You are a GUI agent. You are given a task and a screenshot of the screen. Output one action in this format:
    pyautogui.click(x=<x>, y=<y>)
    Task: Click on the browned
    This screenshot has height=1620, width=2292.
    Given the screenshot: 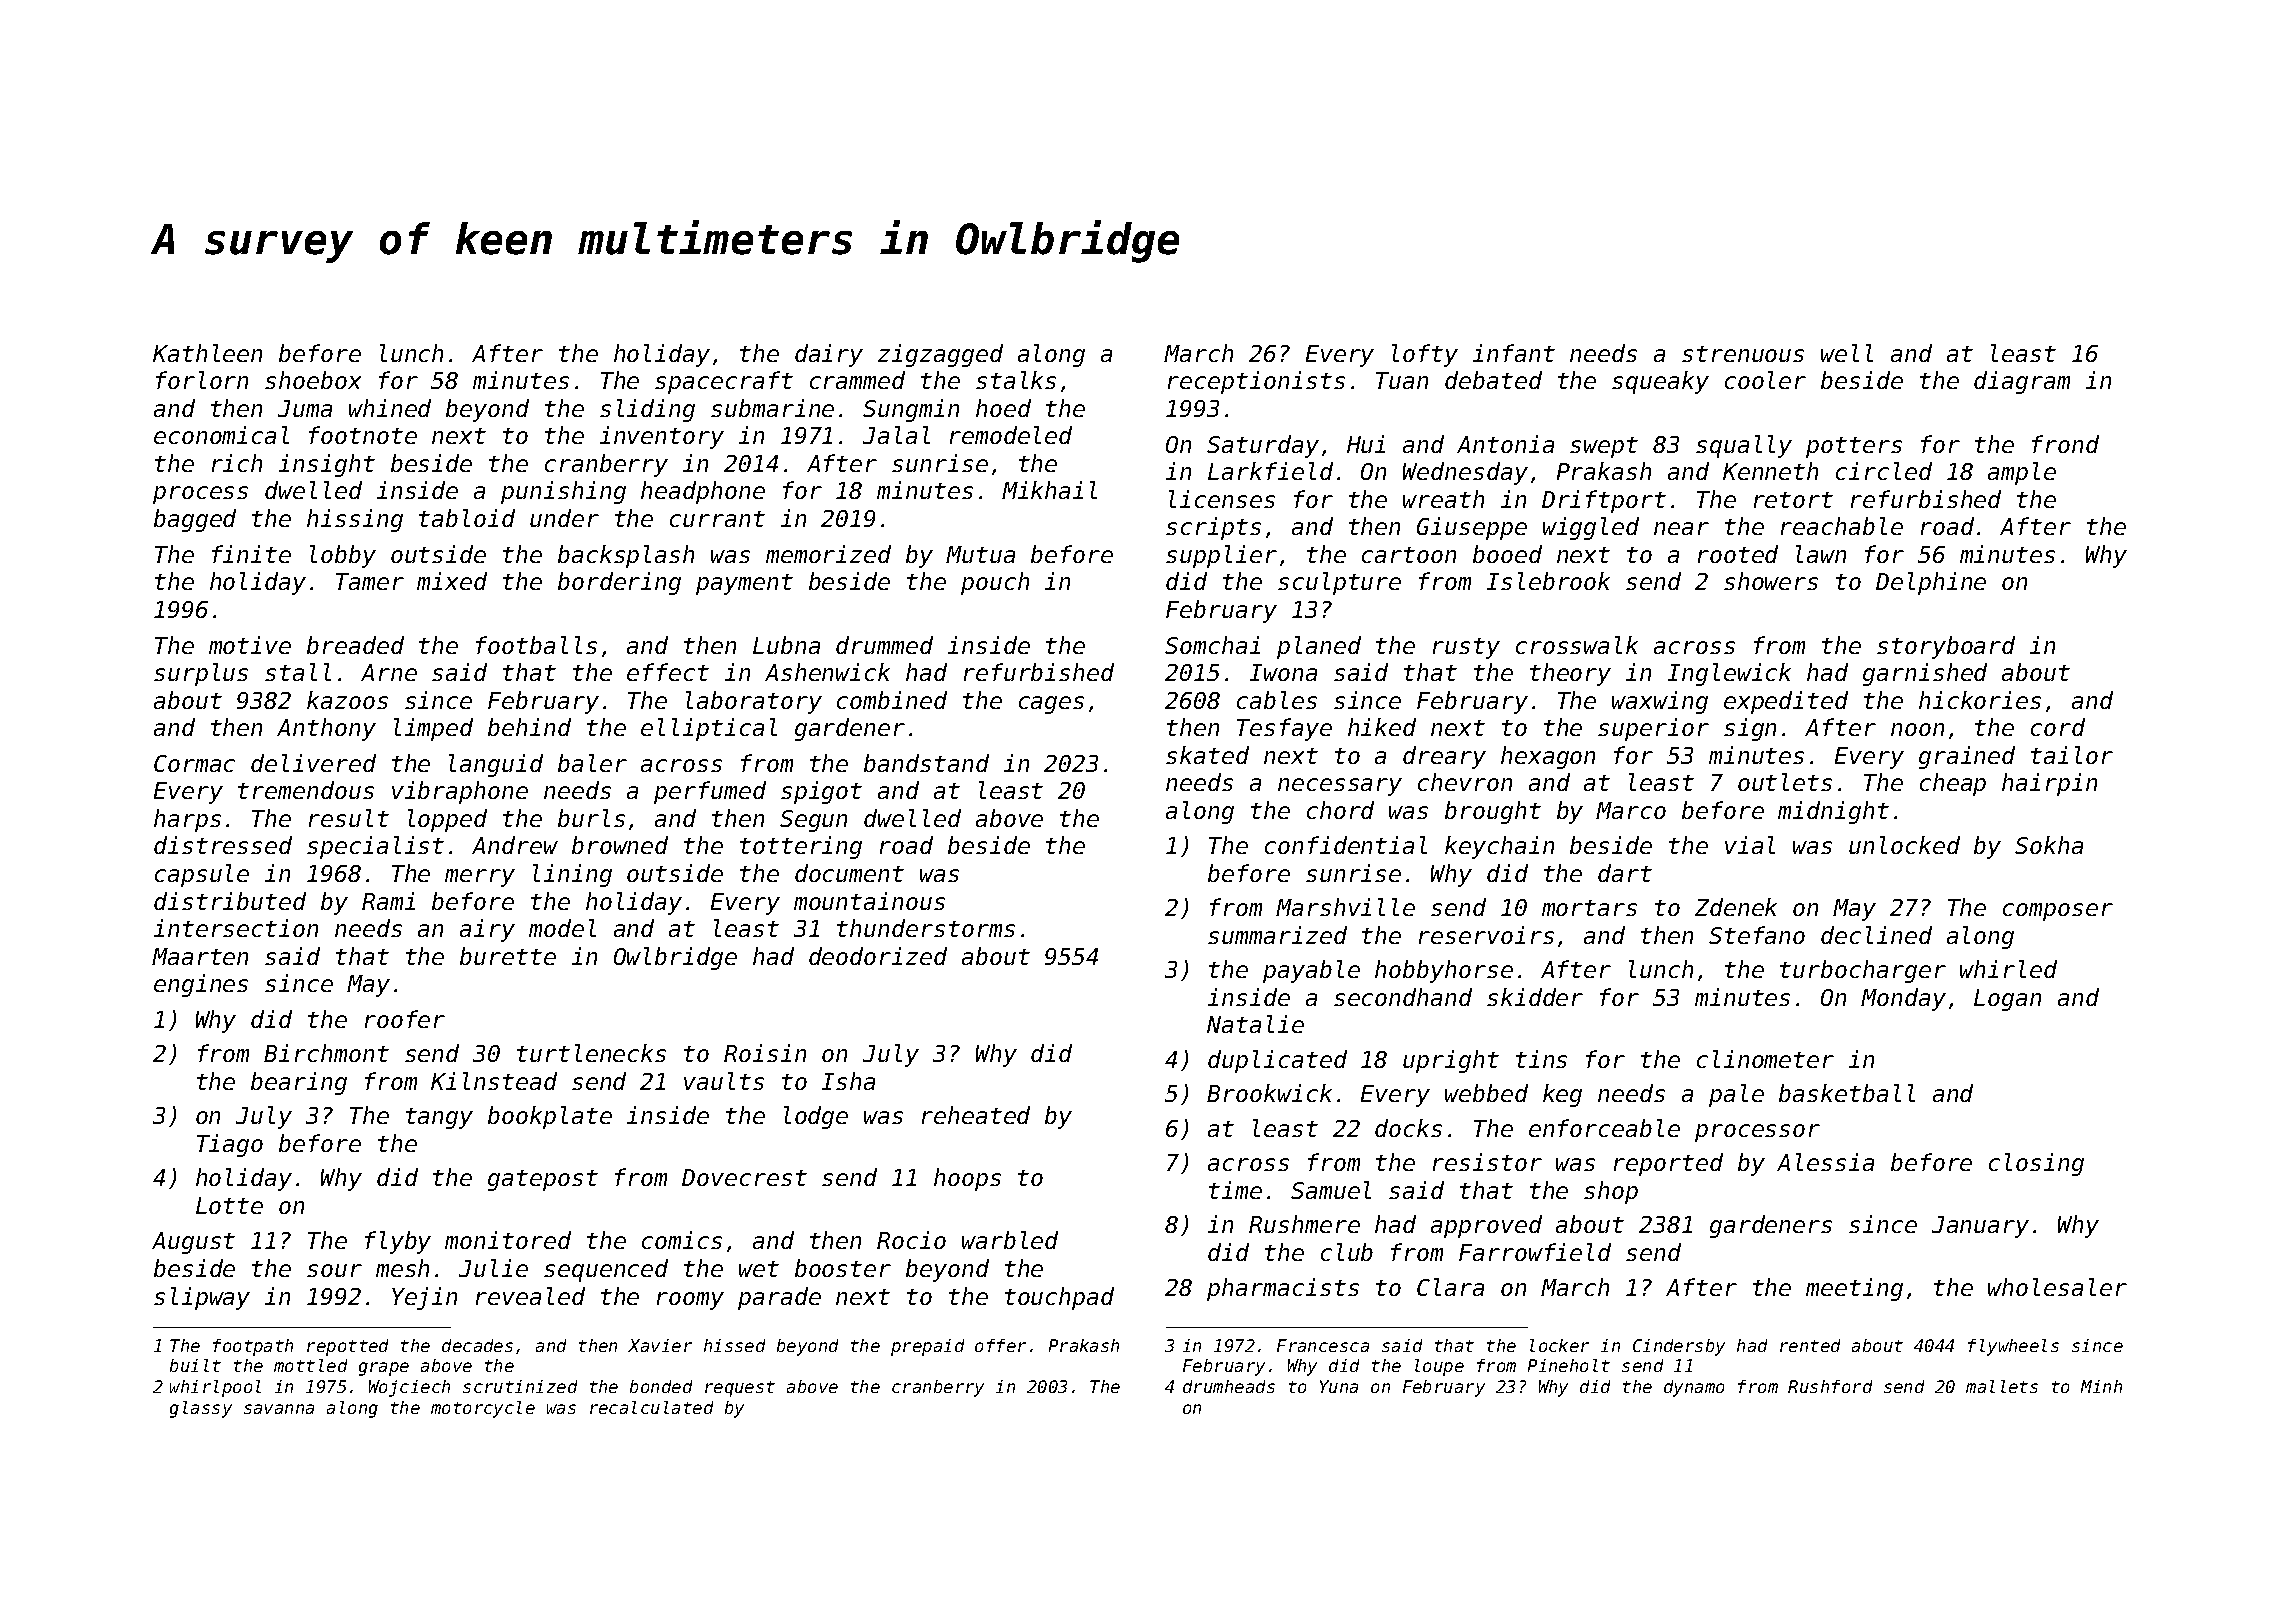 What is the action you would take?
    pyautogui.click(x=620, y=845)
